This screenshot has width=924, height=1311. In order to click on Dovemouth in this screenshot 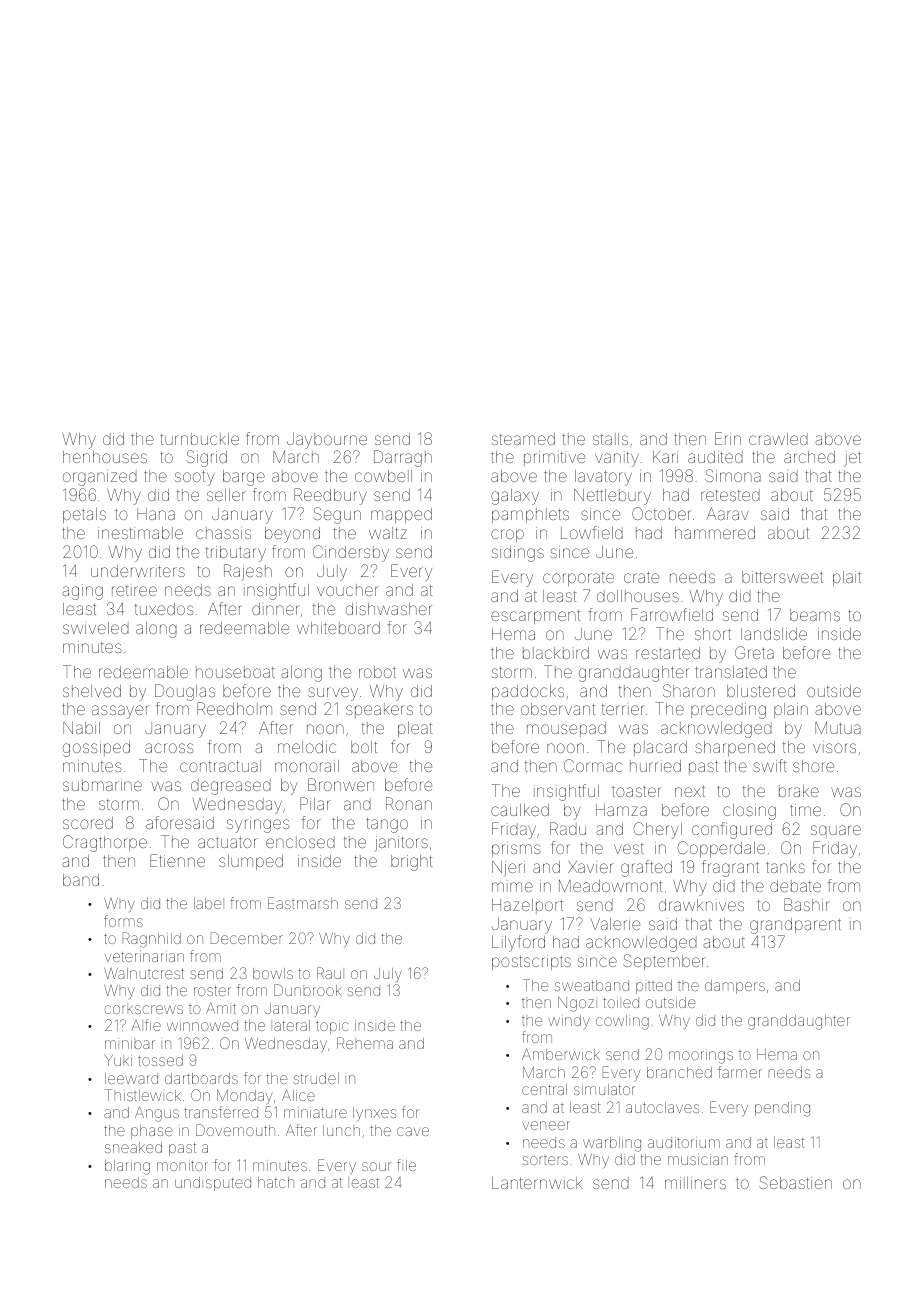, I will do `click(235, 1130)`.
